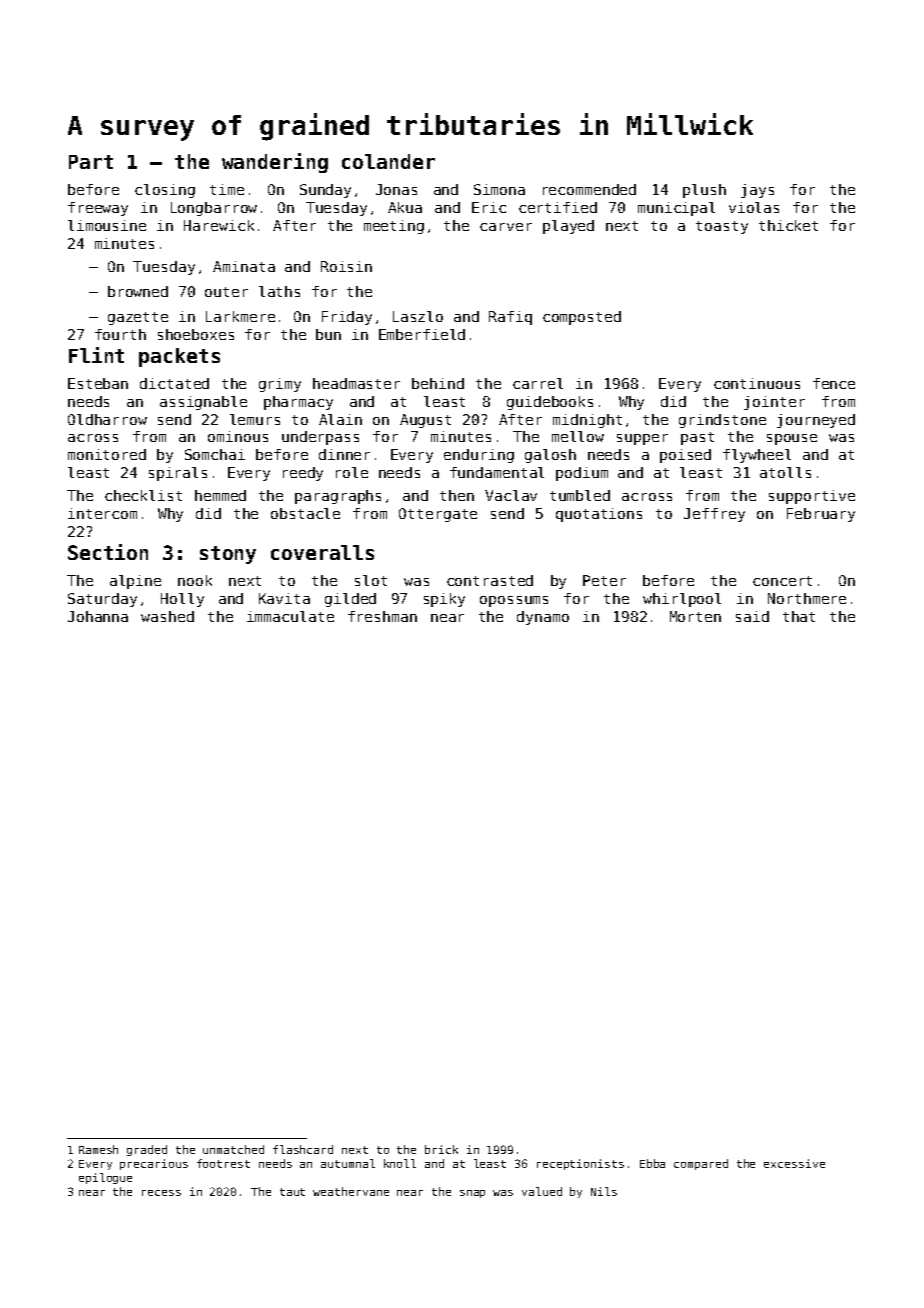 The image size is (924, 1308). I want to click on that, so click(799, 616).
